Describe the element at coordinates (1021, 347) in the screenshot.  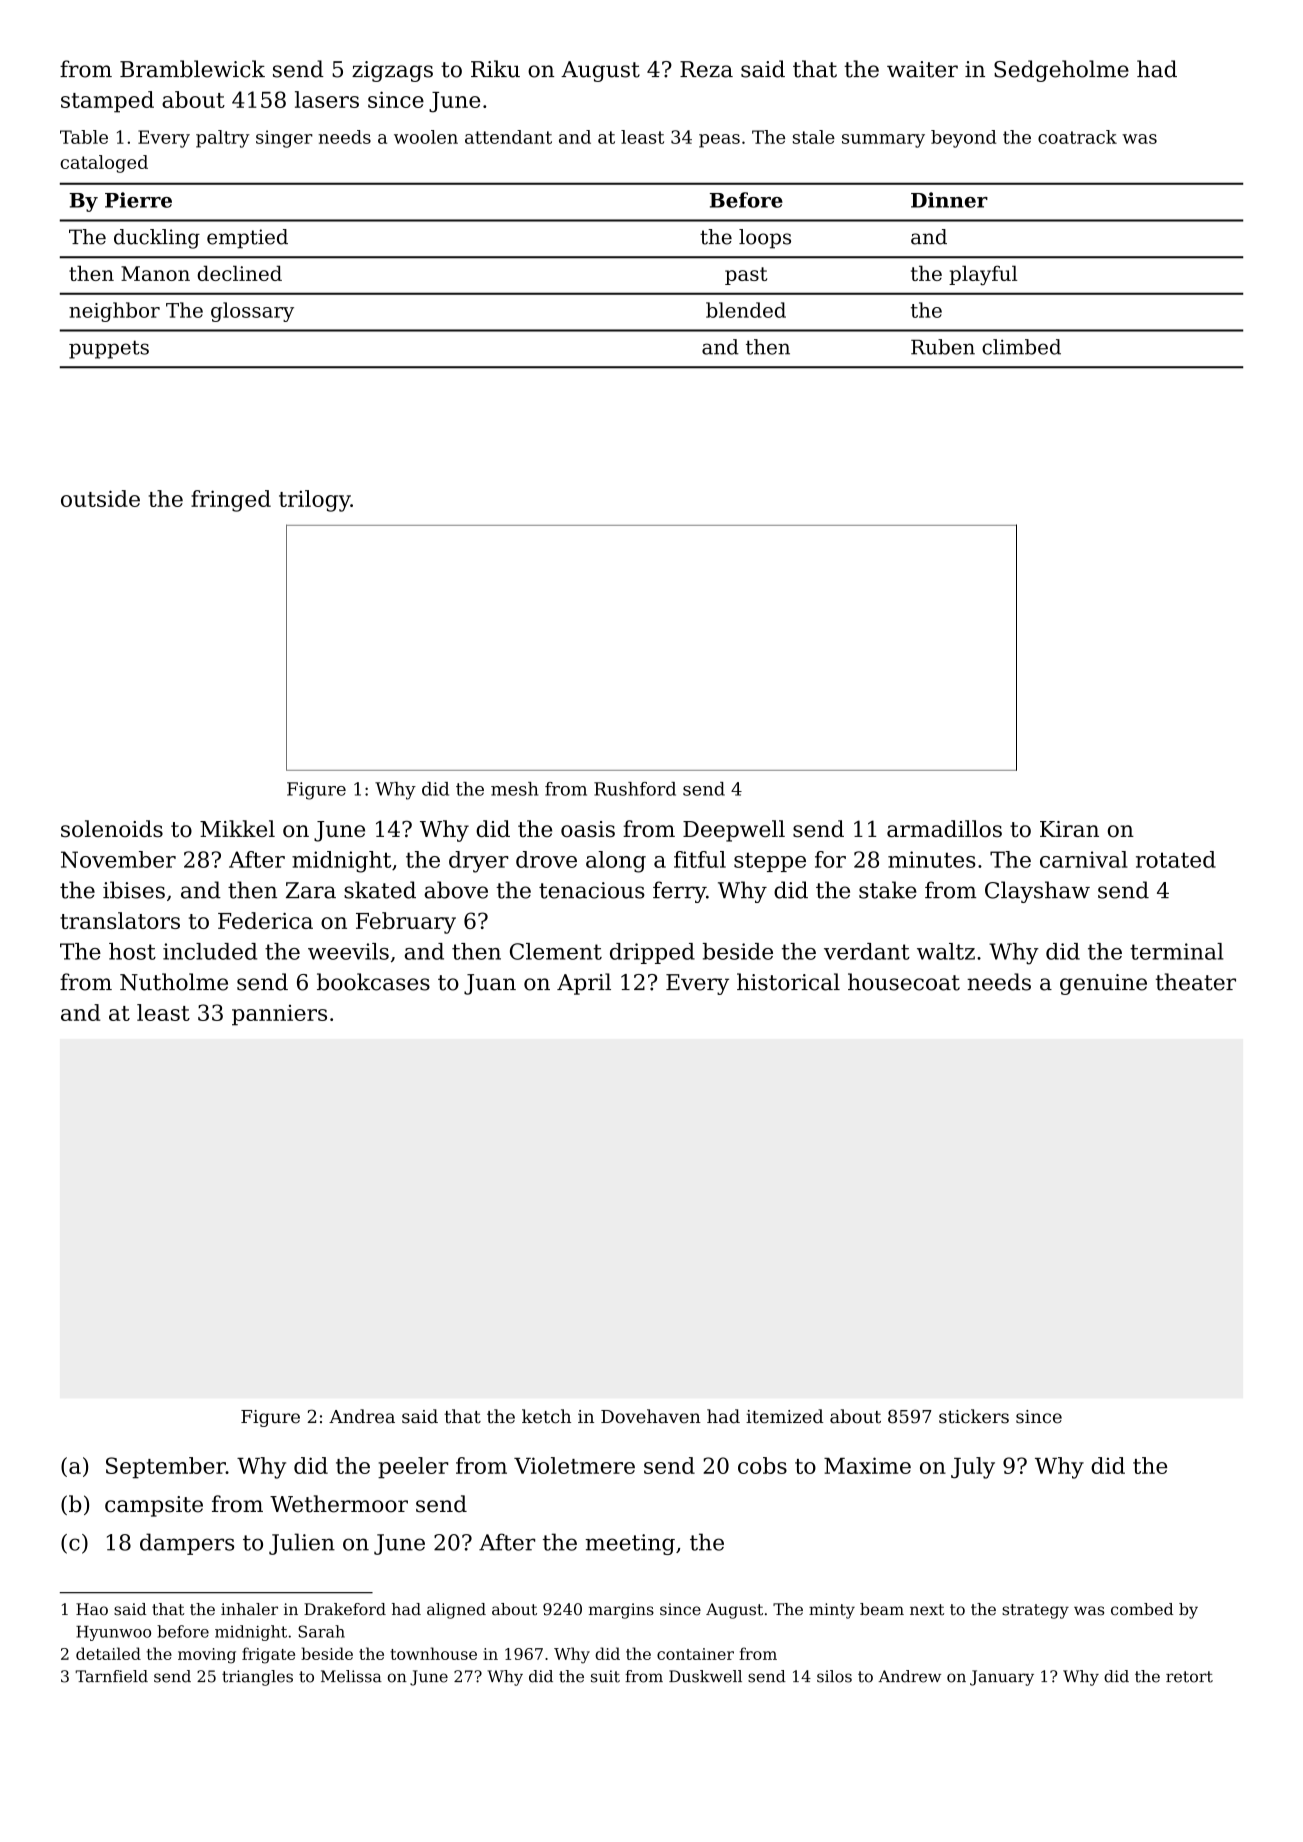
I see `climbed` at that location.
